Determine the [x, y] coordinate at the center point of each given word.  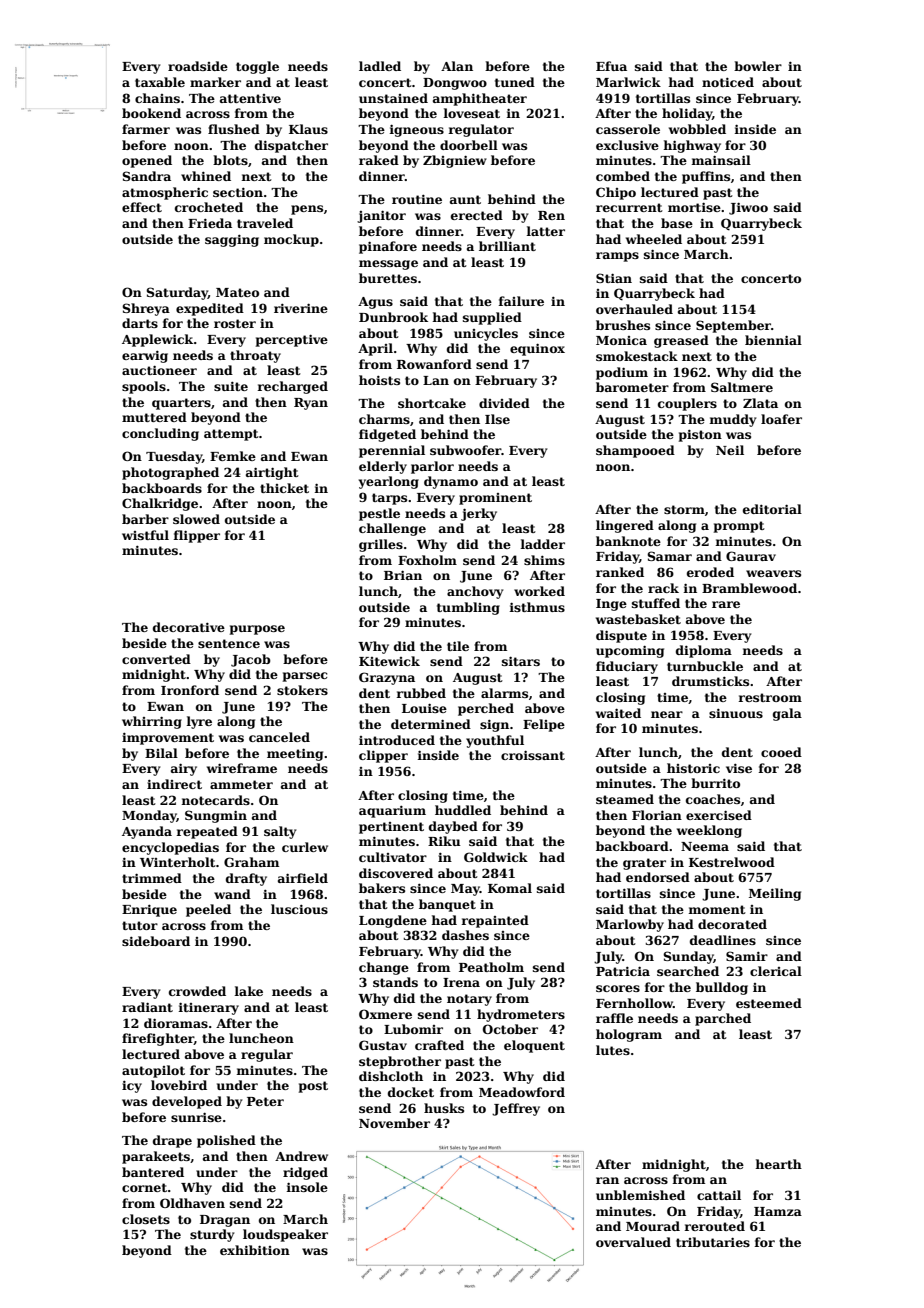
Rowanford [434, 364]
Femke [233, 456]
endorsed [658, 877]
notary [469, 1000]
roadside [198, 66]
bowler [758, 66]
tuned [515, 82]
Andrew [301, 1156]
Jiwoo [748, 208]
